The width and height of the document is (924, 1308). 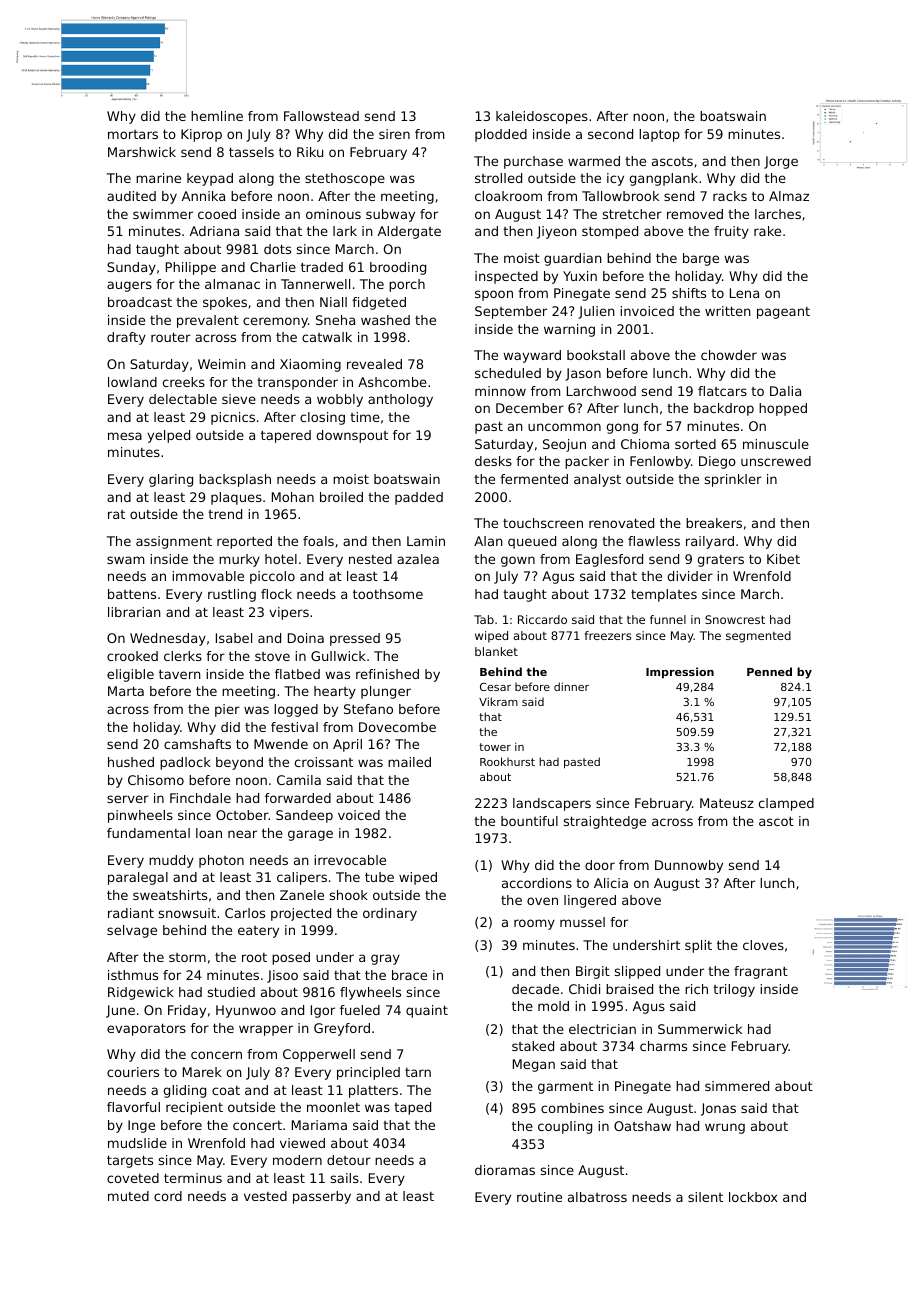 I want to click on routine, so click(x=539, y=1197).
